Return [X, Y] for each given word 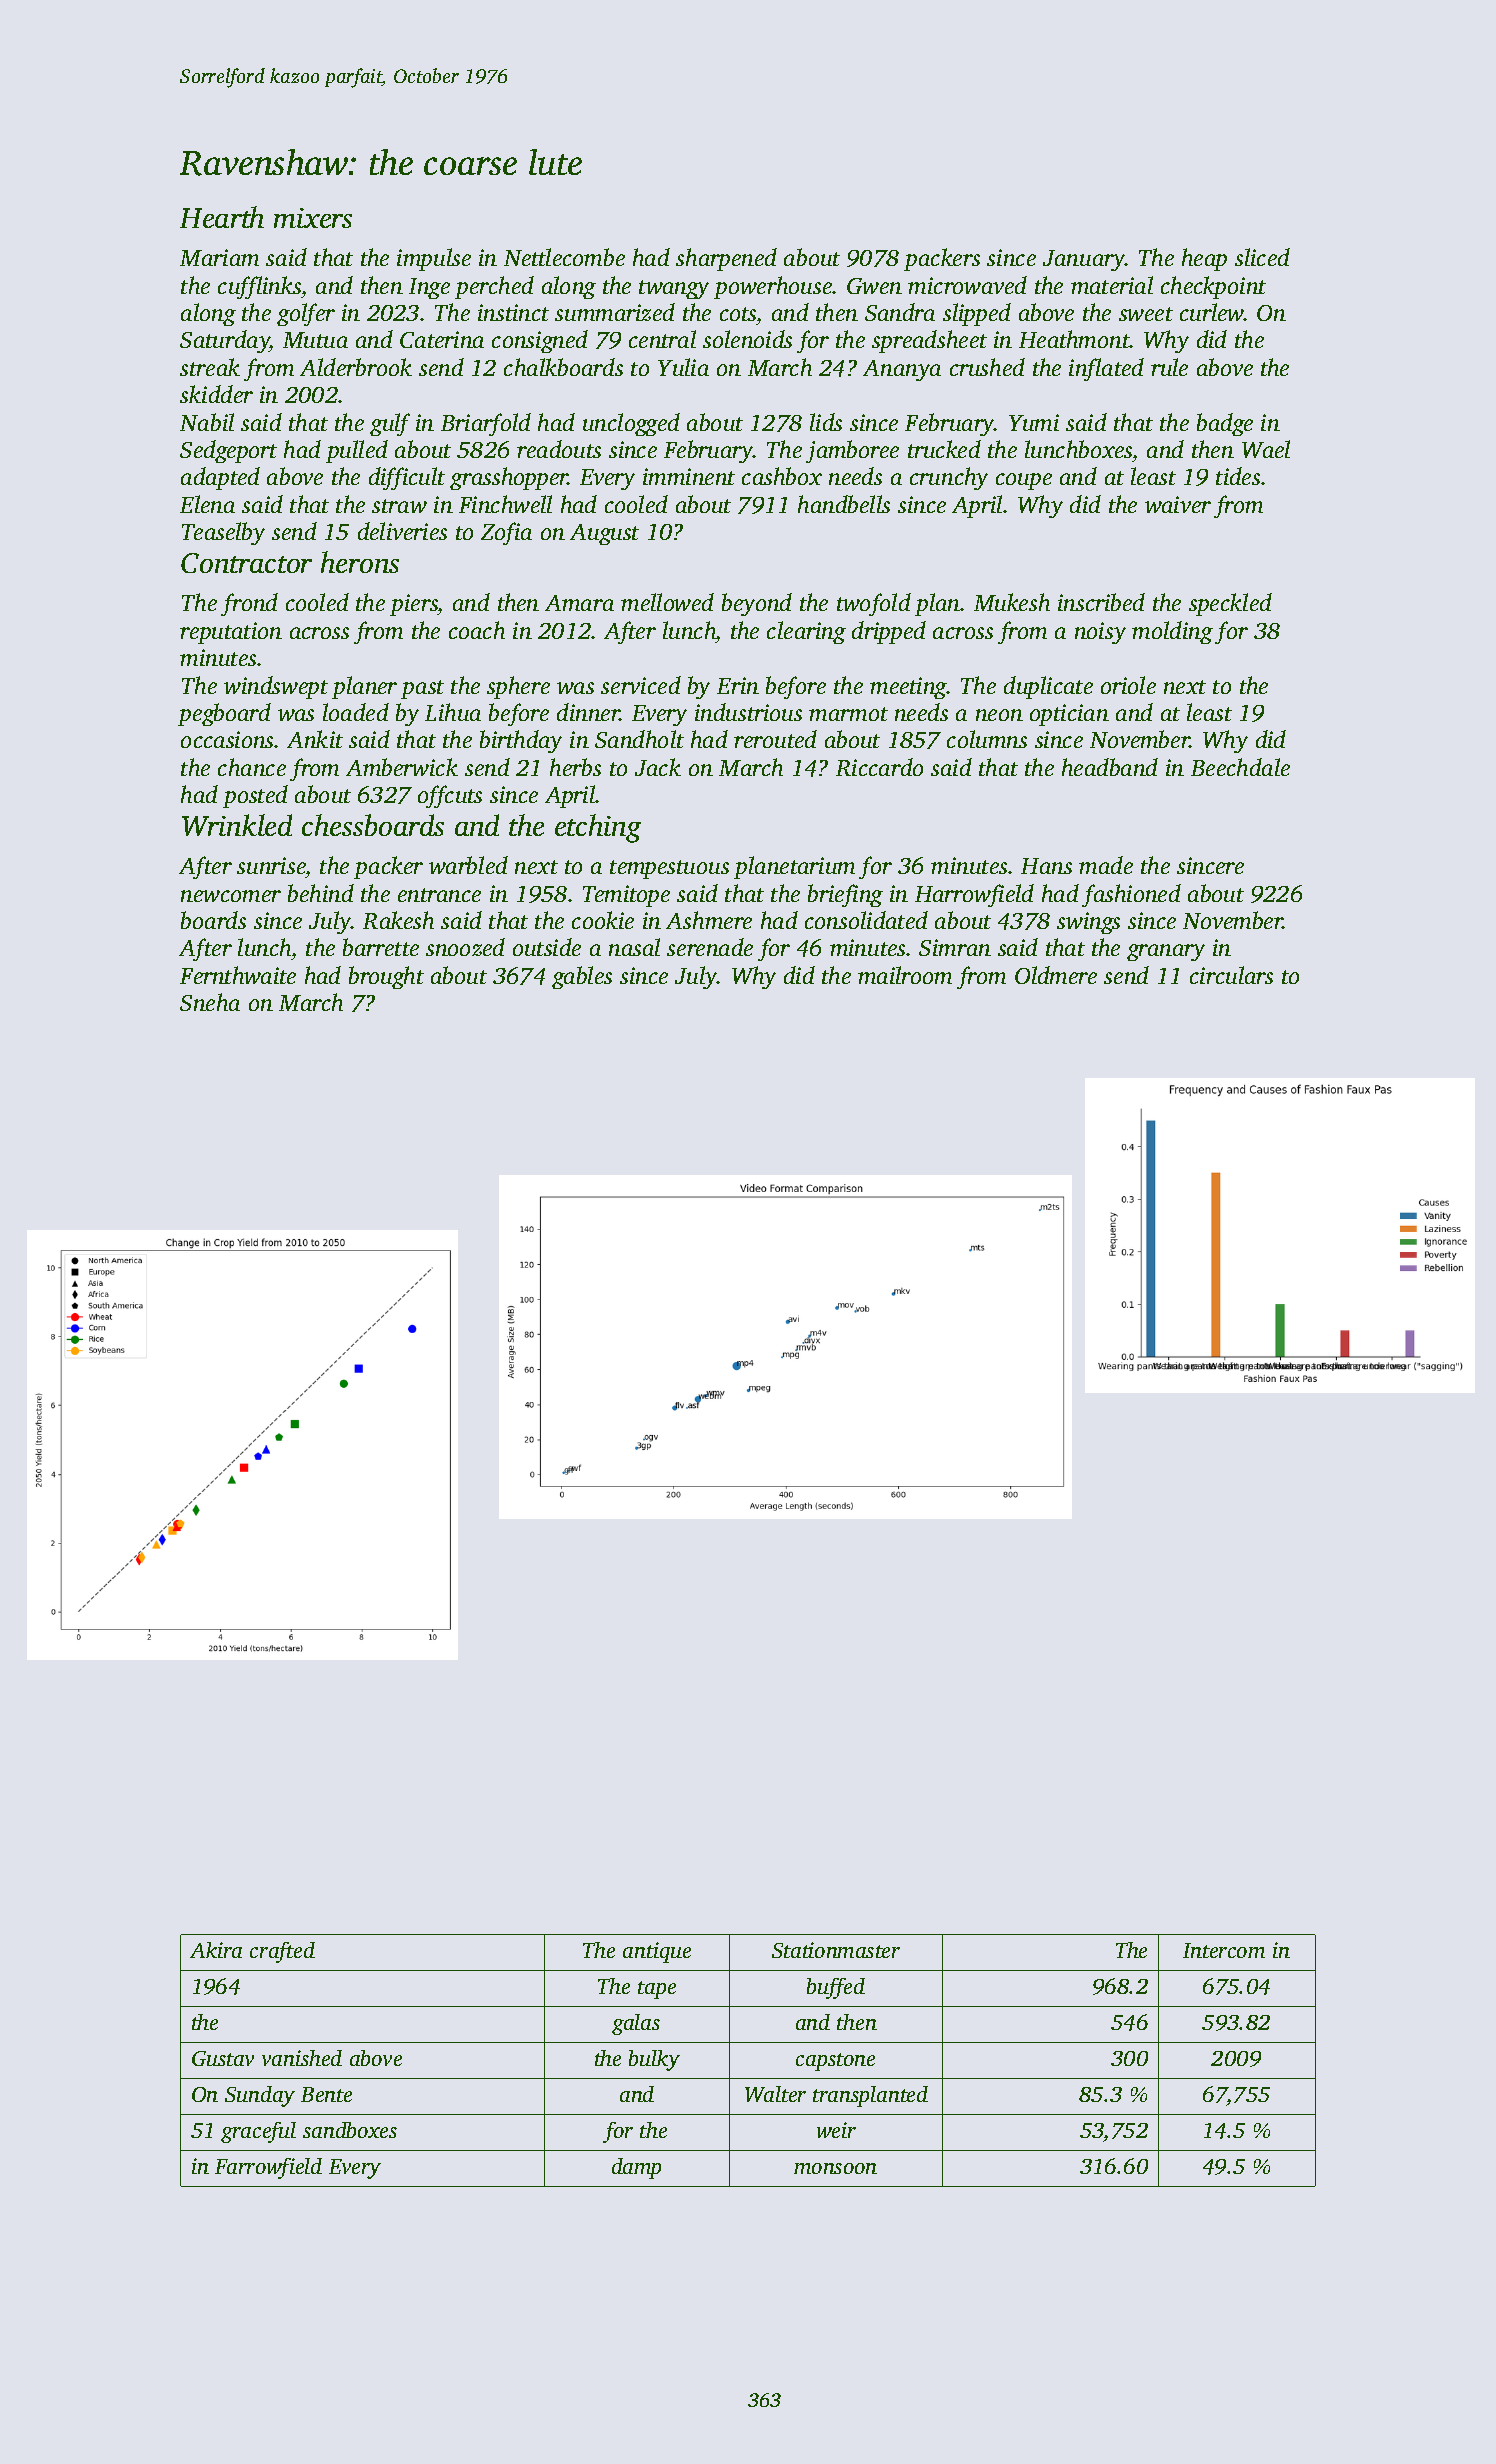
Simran [955, 947]
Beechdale [1240, 767]
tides [1238, 476]
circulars [1231, 975]
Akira [216, 1950]
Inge [429, 288]
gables [582, 977]
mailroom [905, 975]
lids [826, 422]
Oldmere [1056, 975]
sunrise [271, 867]
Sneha [210, 1002]
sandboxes [350, 2130]
